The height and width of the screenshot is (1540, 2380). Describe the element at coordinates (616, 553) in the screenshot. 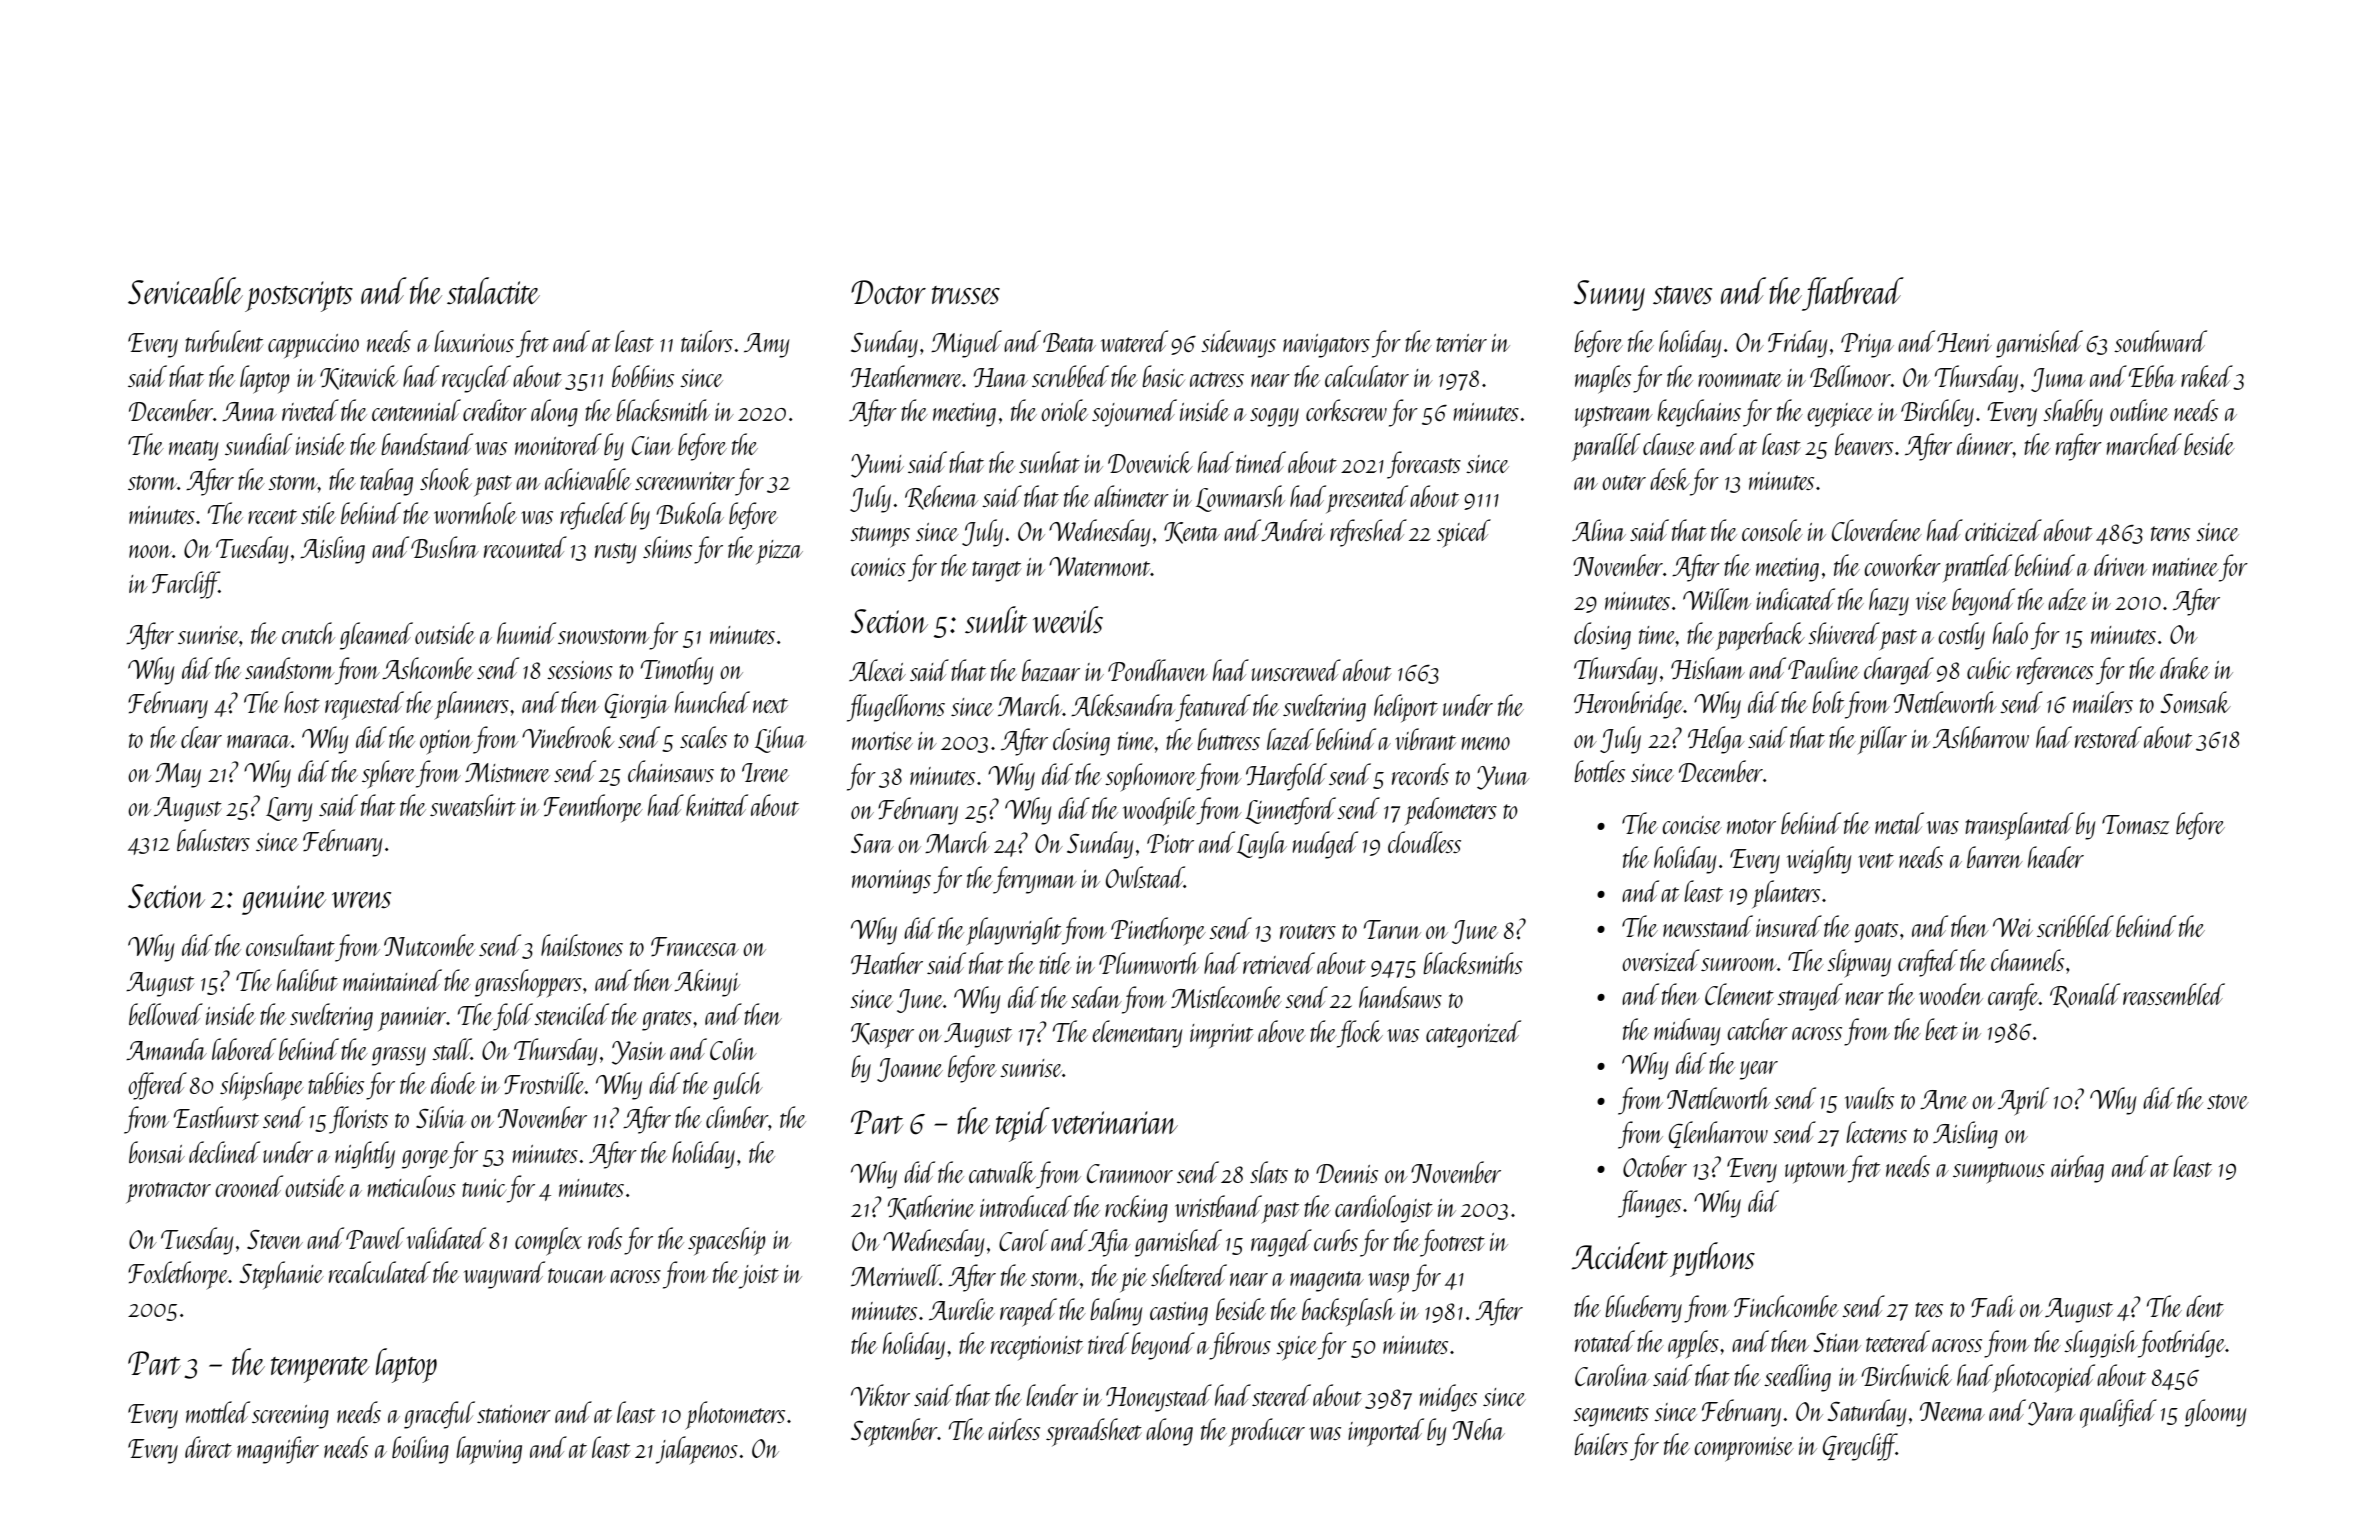

I see `rusty` at that location.
